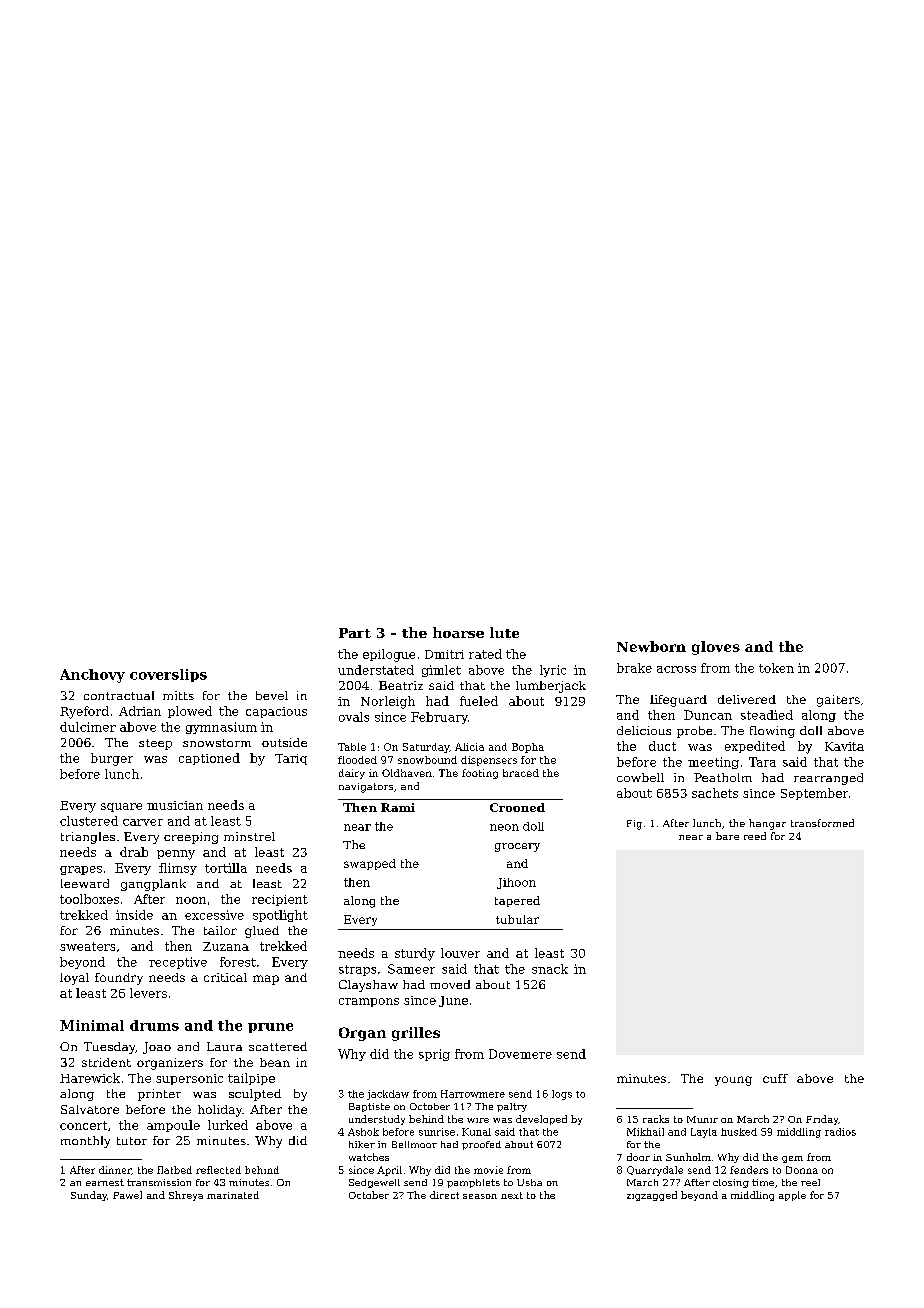 This screenshot has height=1308, width=924. I want to click on reed, so click(755, 836).
